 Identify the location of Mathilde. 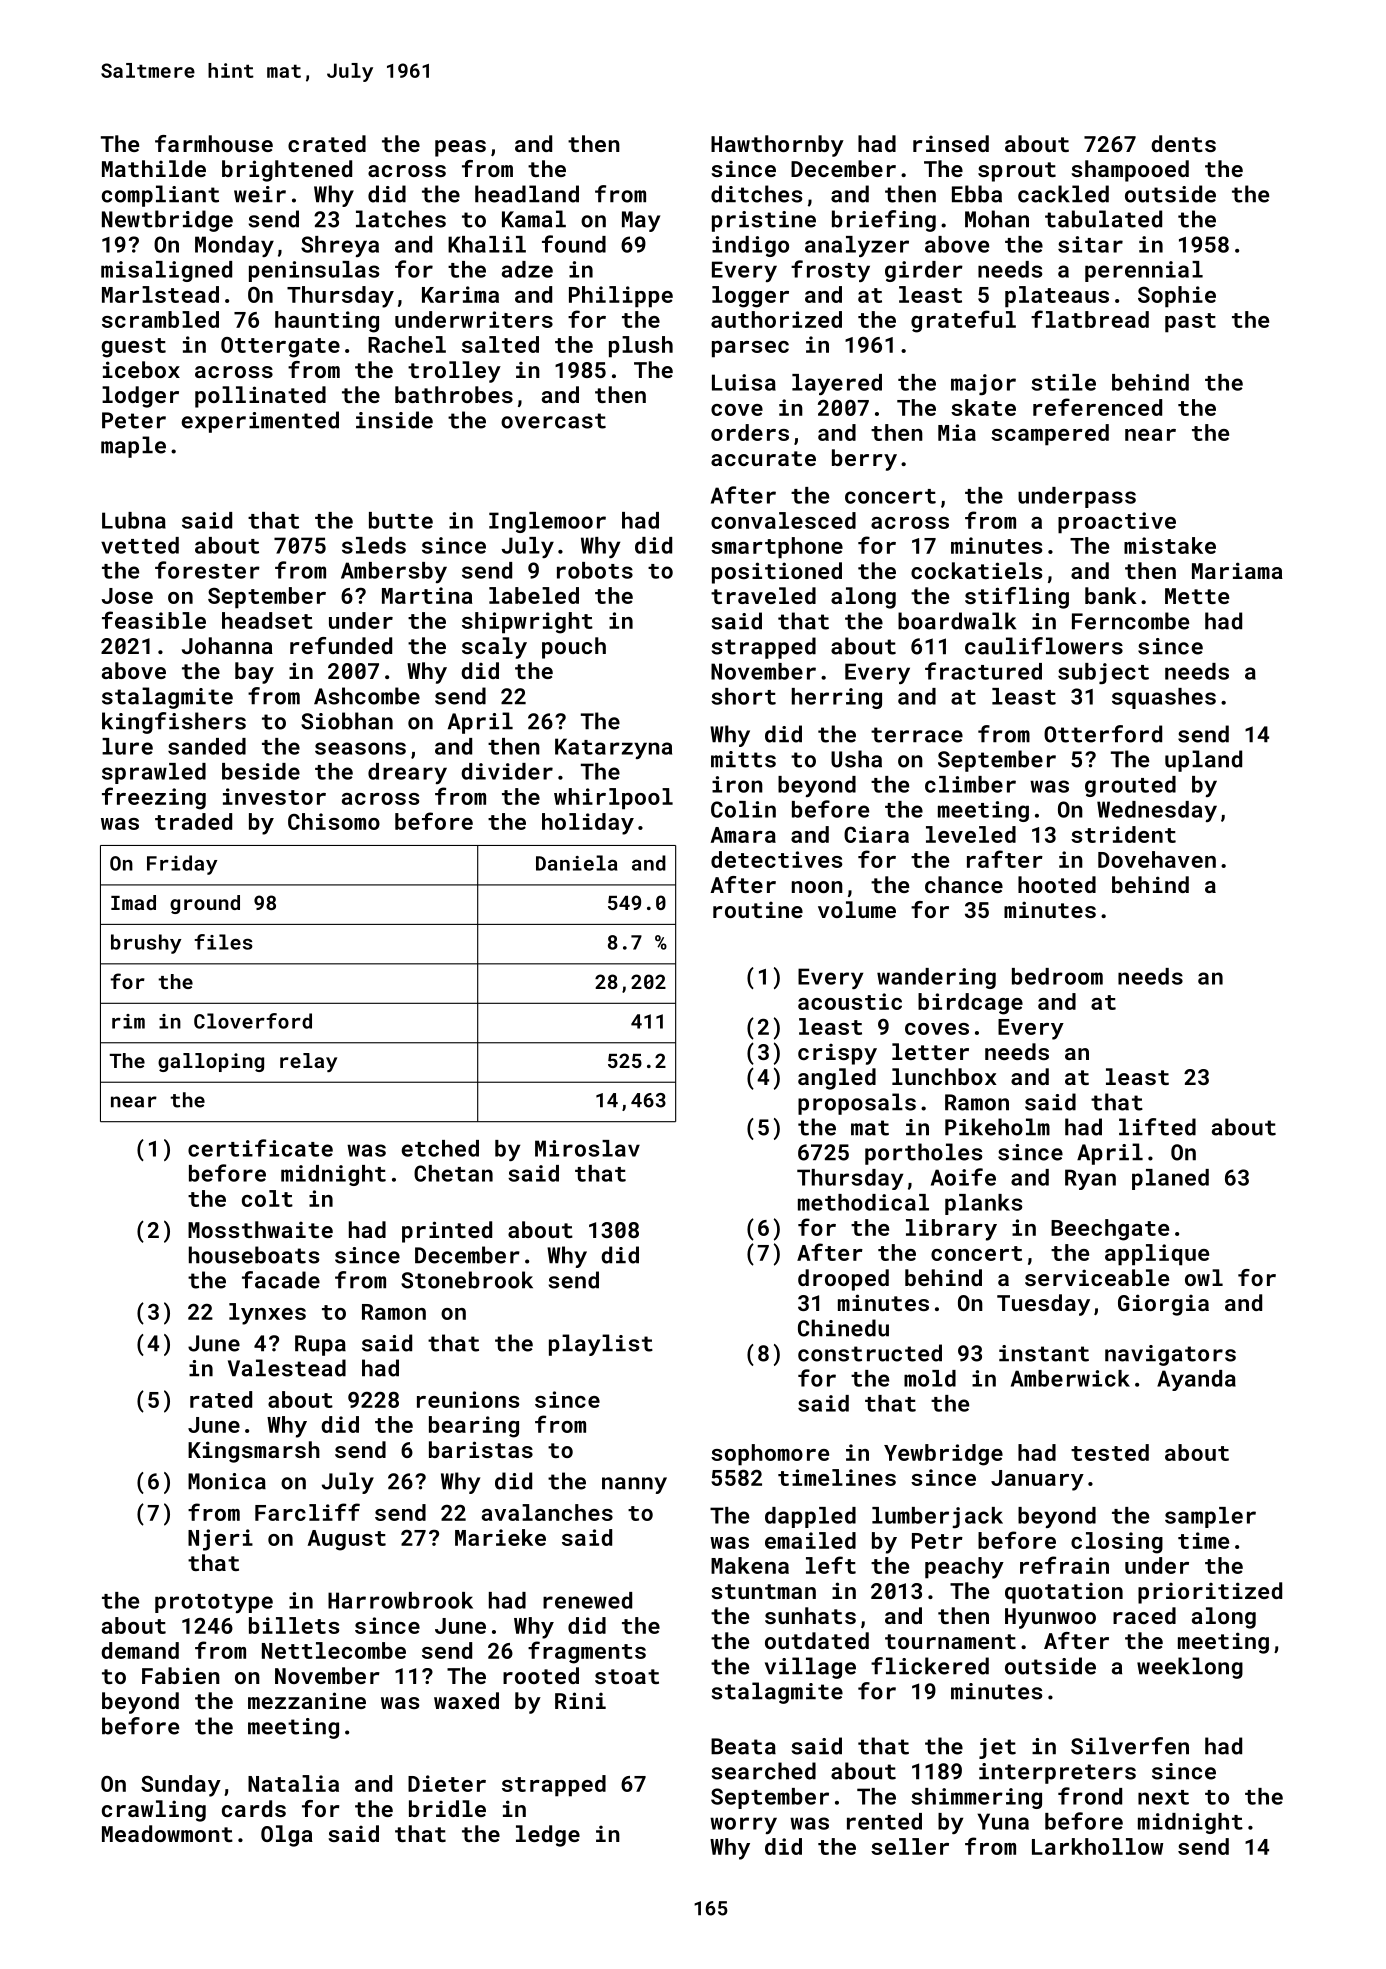
(154, 168).
